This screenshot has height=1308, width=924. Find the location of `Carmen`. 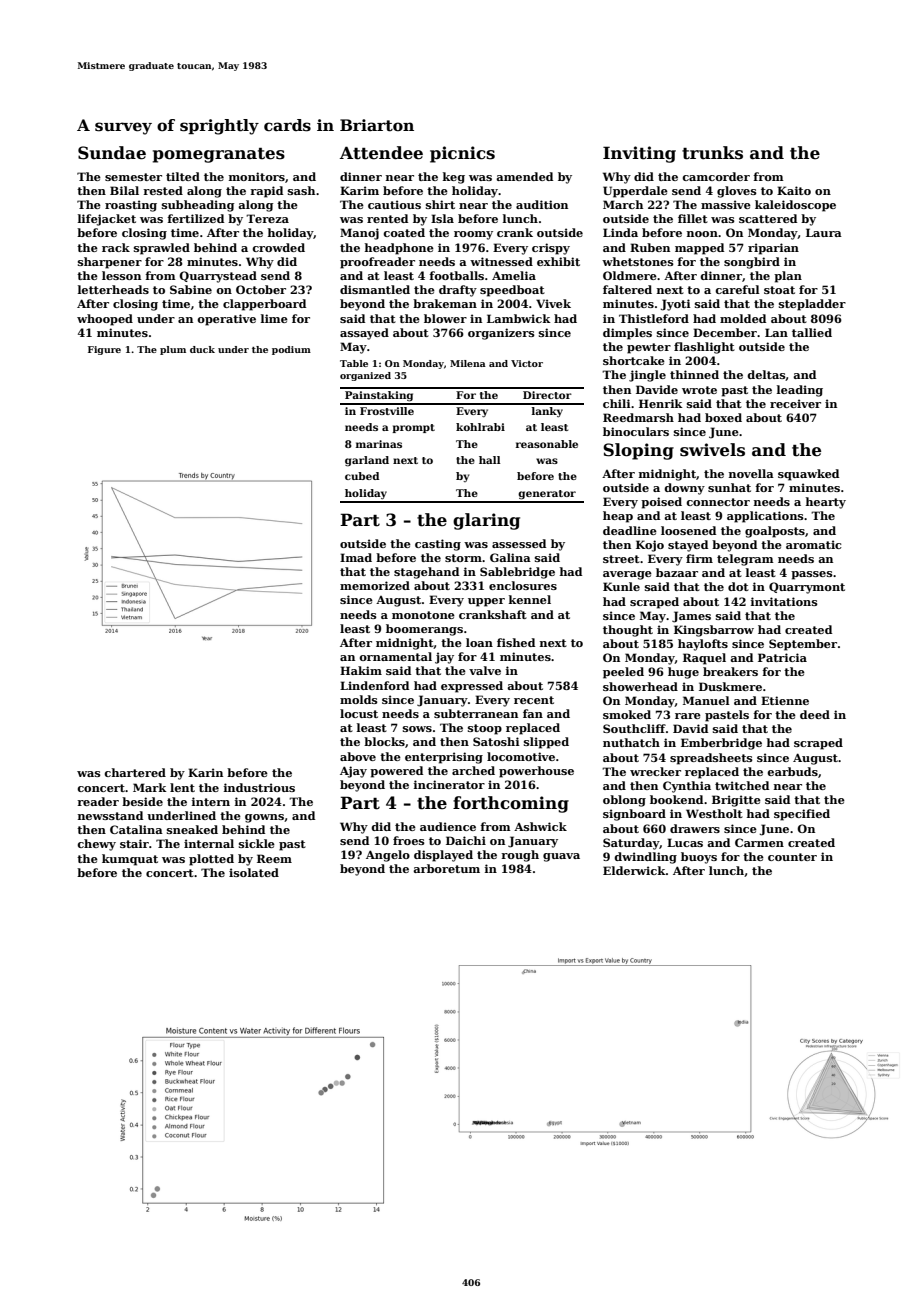

Carmen is located at coordinates (759, 842).
